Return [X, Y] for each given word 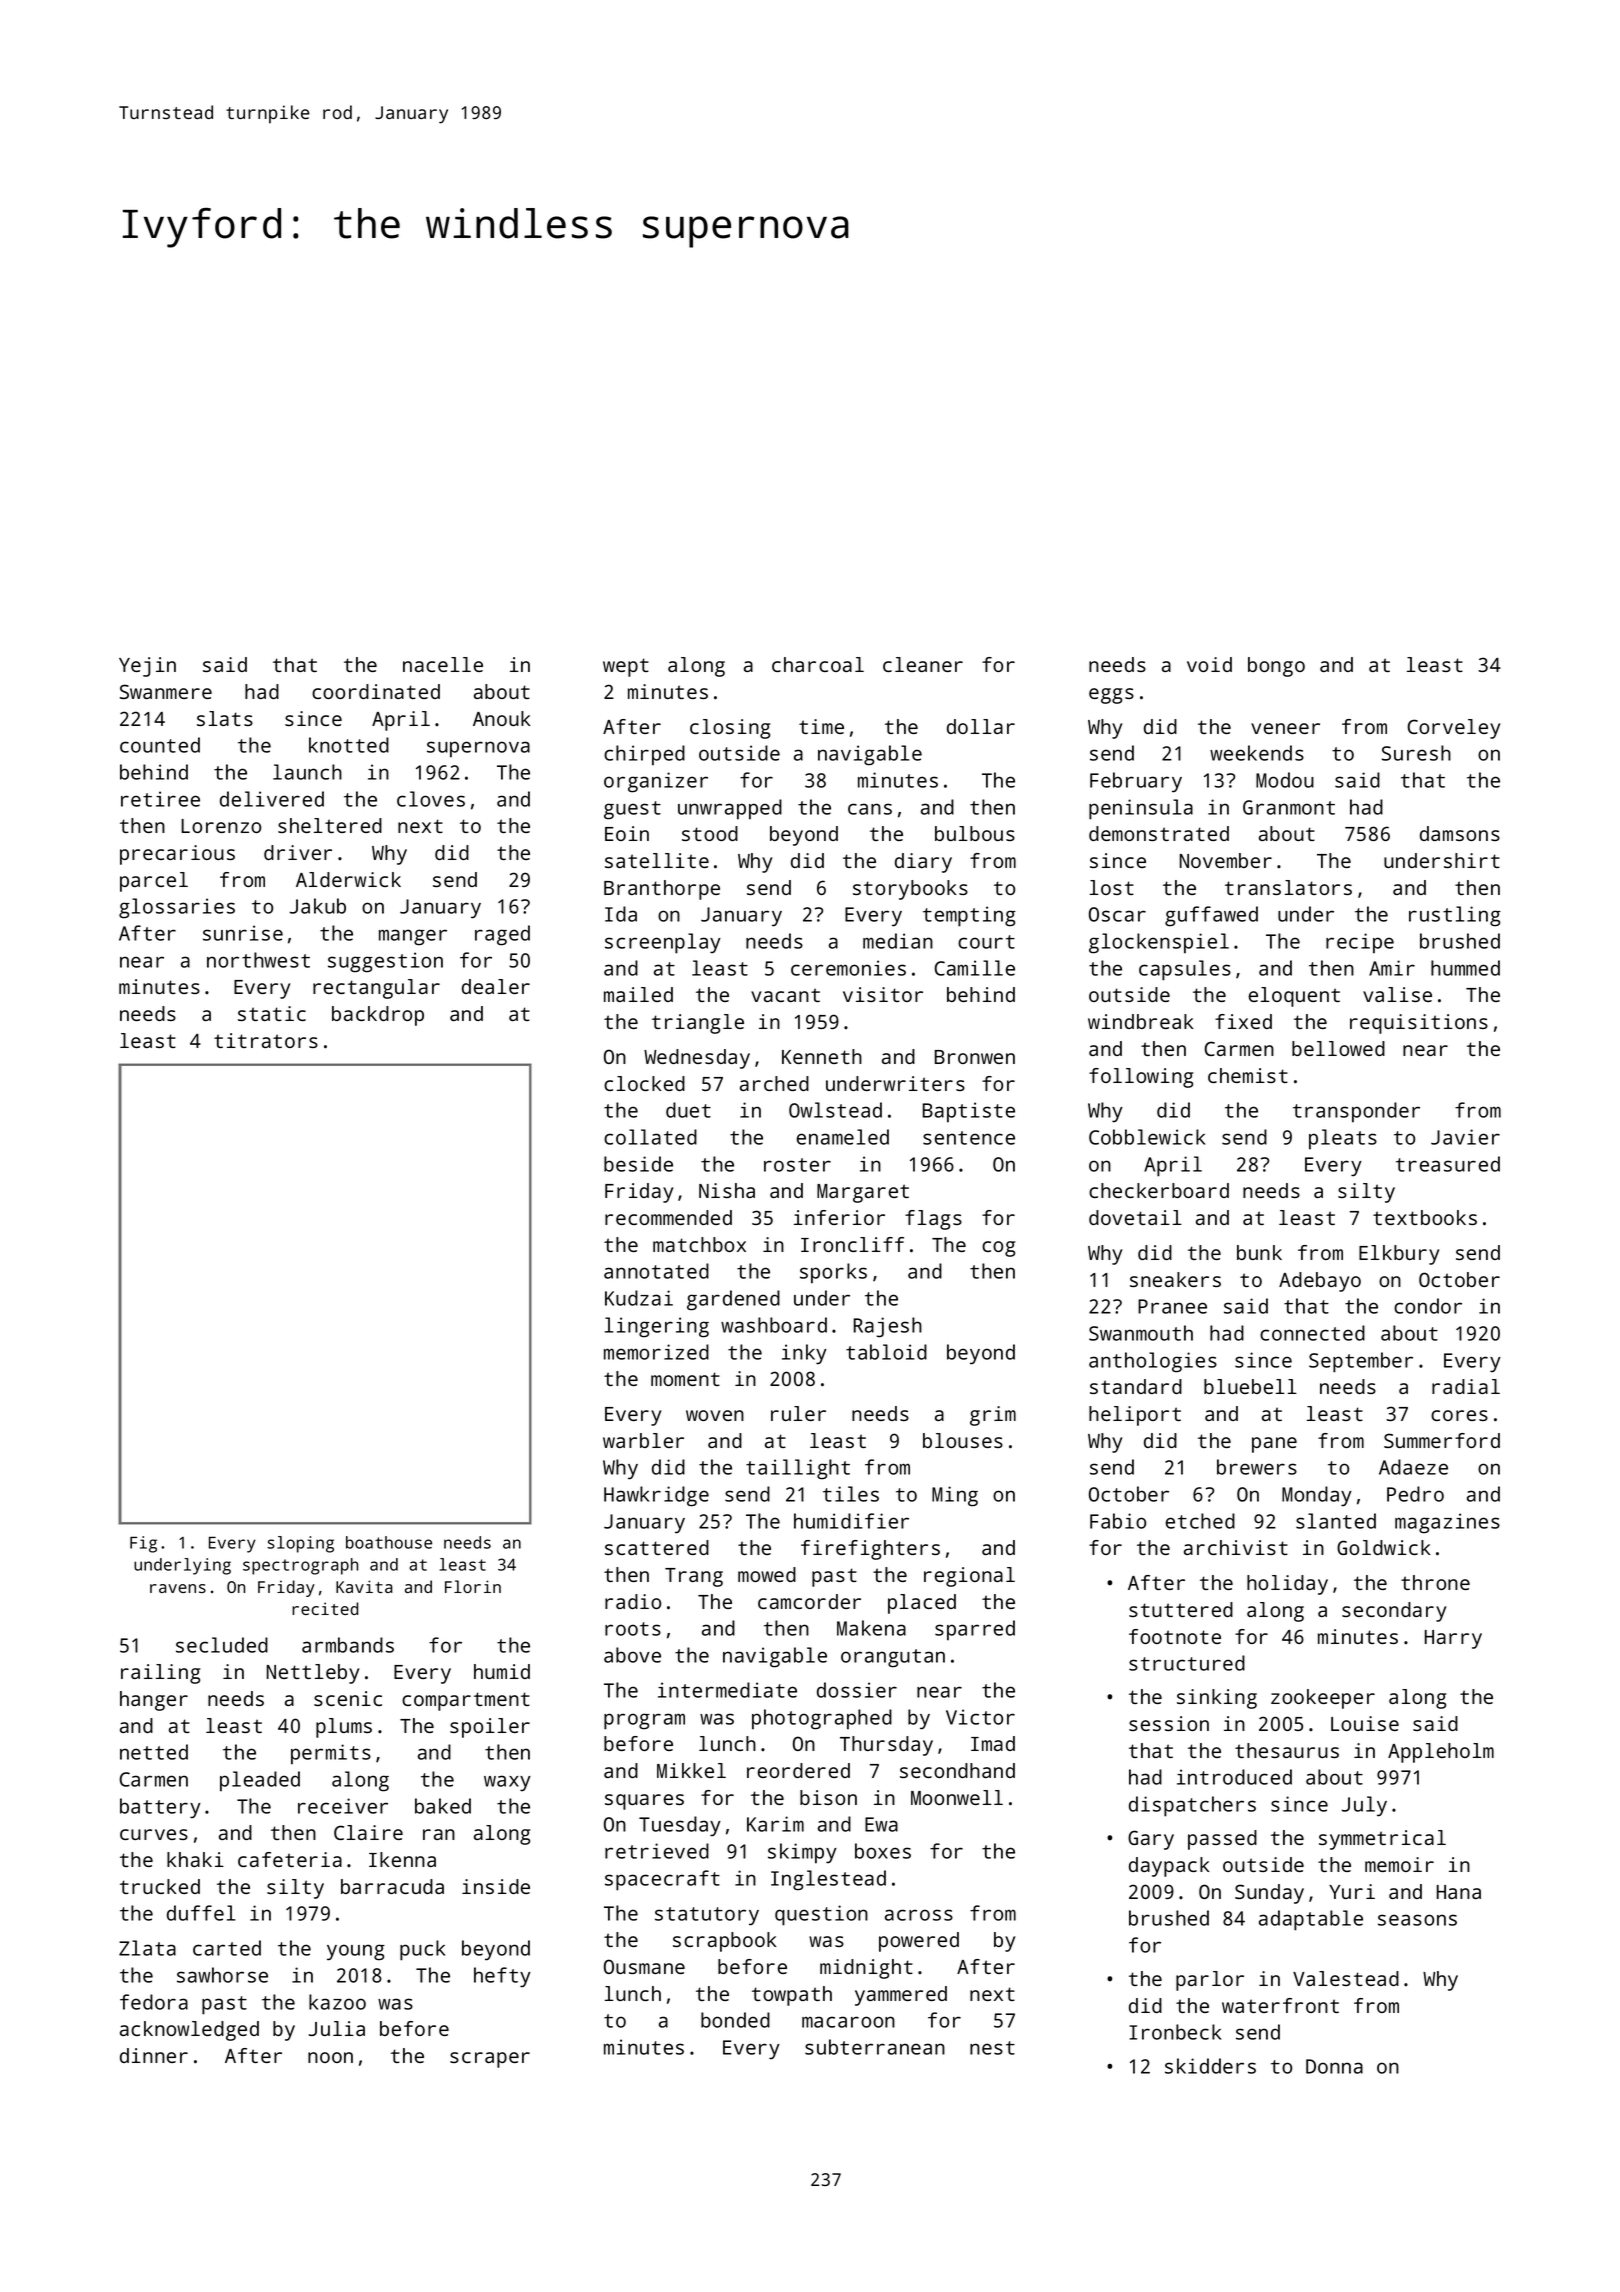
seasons [1417, 1920]
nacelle [443, 664]
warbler [643, 1440]
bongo [1276, 667]
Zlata [147, 1948]
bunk [1259, 1252]
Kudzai [639, 1298]
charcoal [818, 664]
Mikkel [691, 1770]
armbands [348, 1645]
